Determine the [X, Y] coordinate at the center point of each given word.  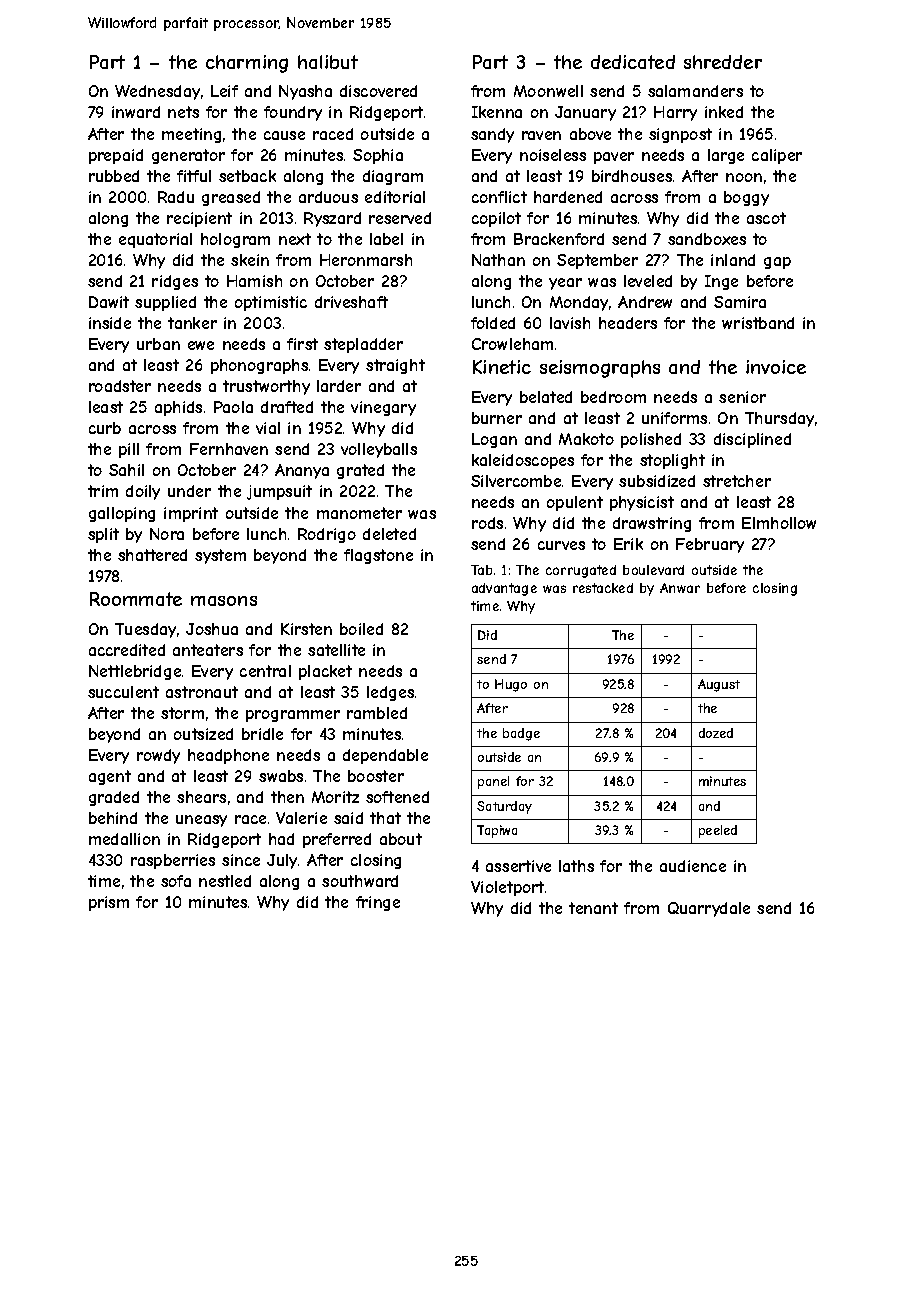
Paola [233, 407]
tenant [593, 908]
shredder [723, 62]
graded [114, 798]
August [719, 685]
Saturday [504, 807]
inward [136, 112]
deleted [389, 534]
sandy [492, 135]
